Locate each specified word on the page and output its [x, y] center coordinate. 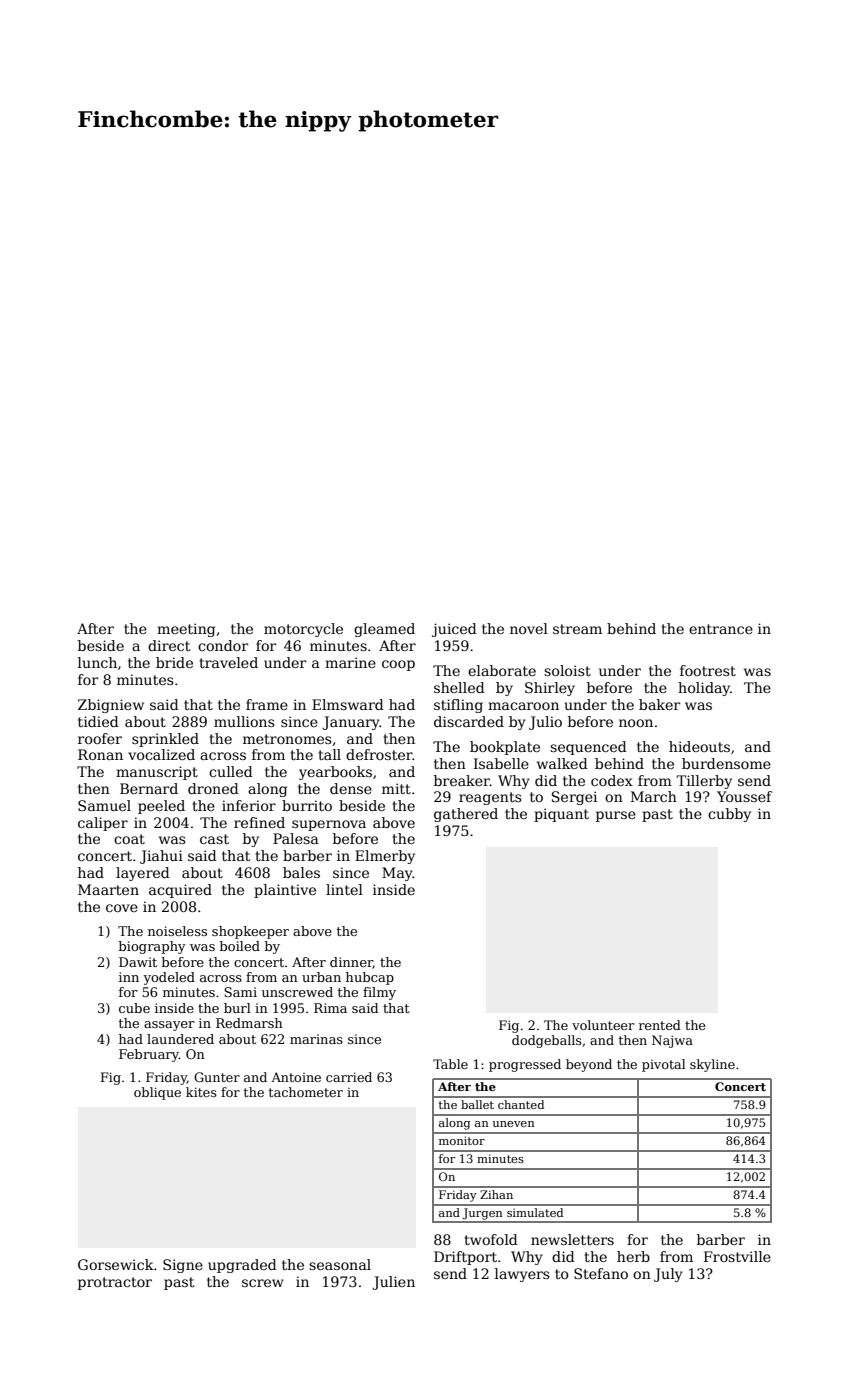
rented [660, 1025]
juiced [454, 630]
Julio [545, 723]
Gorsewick [116, 1264]
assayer [169, 1026]
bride [174, 662]
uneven [514, 1124]
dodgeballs [547, 1041]
